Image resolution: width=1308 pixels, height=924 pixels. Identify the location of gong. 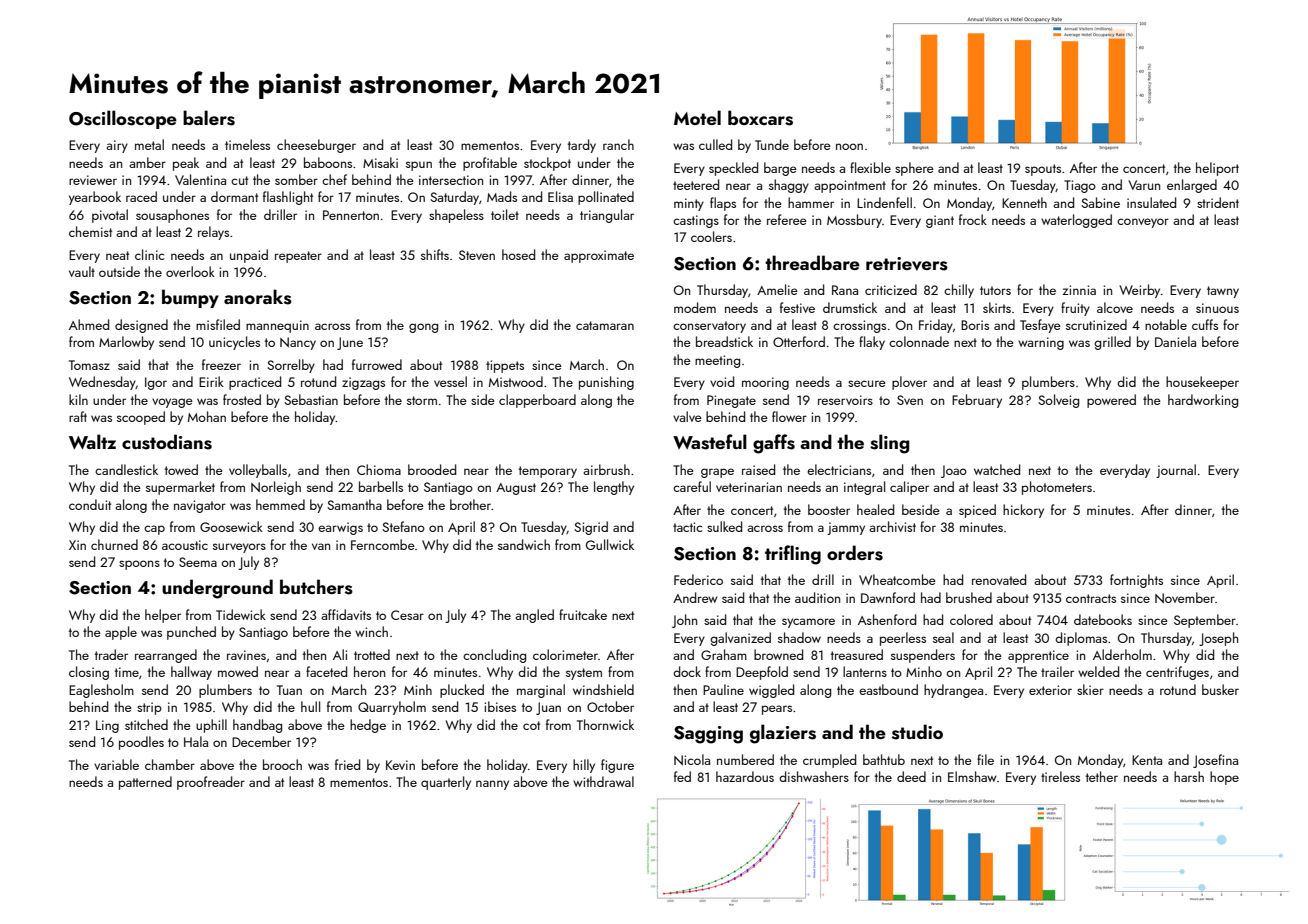
(423, 328).
